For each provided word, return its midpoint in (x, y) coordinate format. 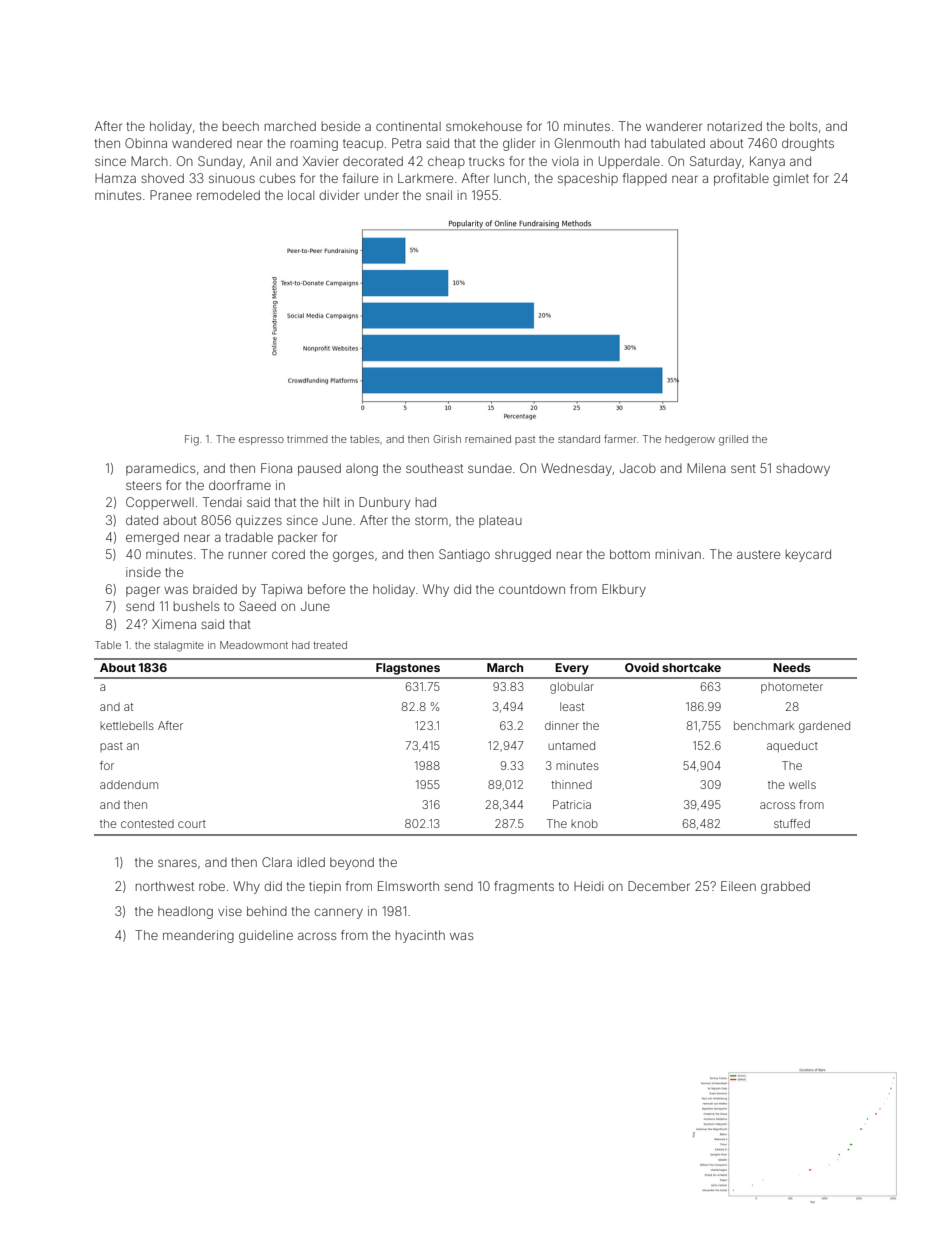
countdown (532, 589)
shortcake (691, 667)
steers (143, 485)
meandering (198, 936)
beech (241, 126)
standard (579, 439)
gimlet (791, 179)
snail (439, 195)
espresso (261, 441)
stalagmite (179, 646)
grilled (733, 440)
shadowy (803, 469)
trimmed (307, 439)
